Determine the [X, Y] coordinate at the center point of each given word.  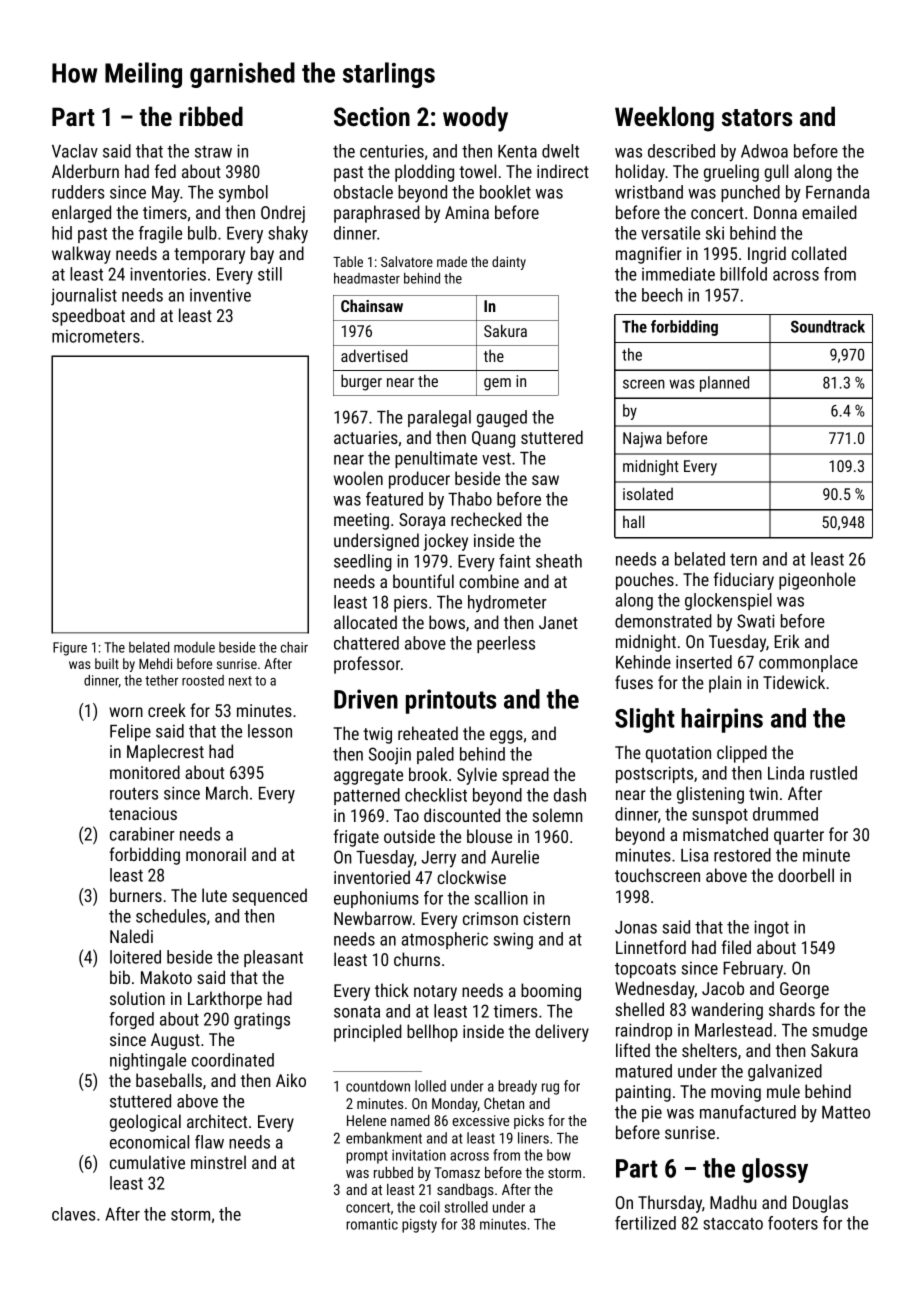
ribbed [211, 116]
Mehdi [155, 663]
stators [757, 117]
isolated [648, 493]
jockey [446, 542]
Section [372, 116]
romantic [372, 1224]
